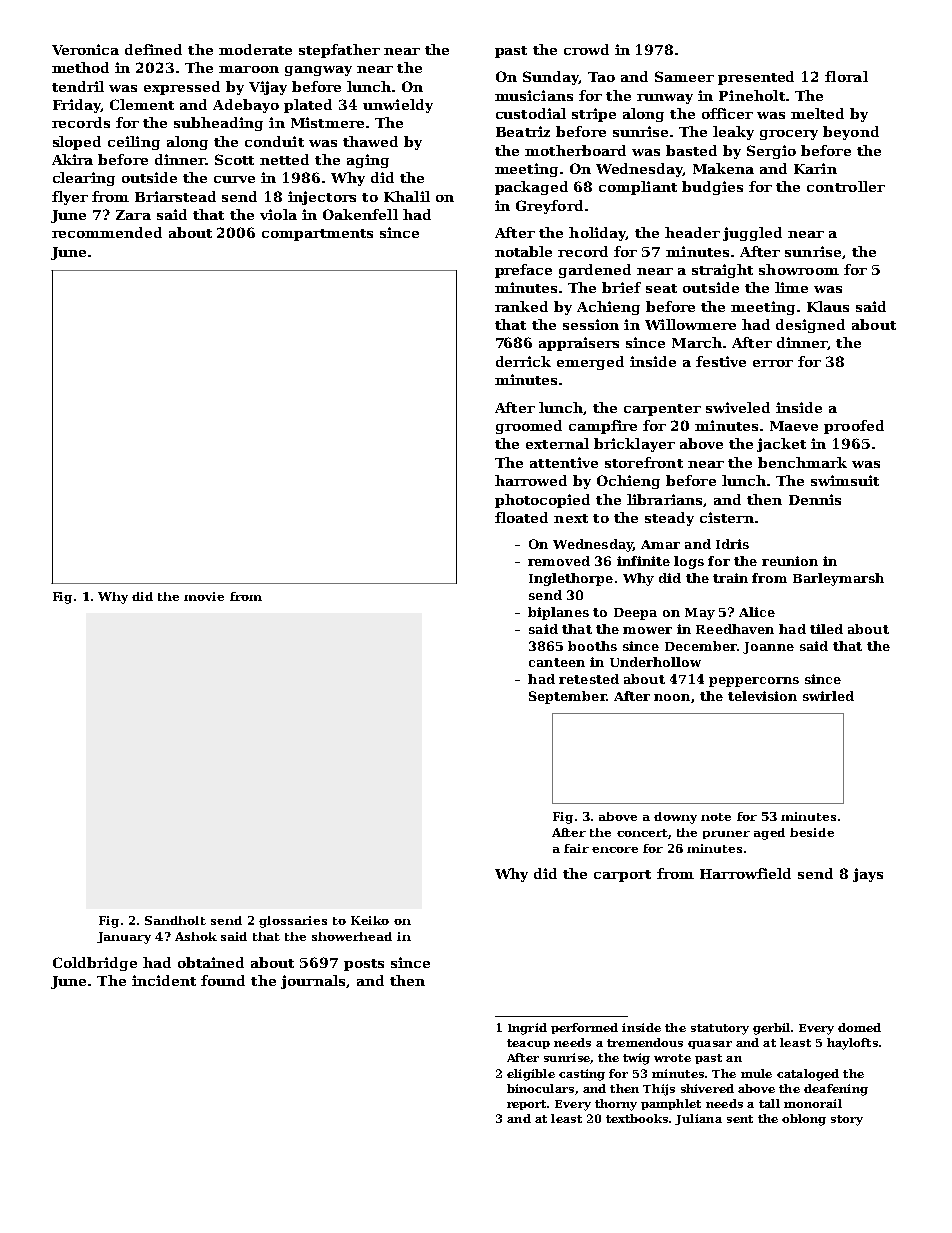 The image size is (952, 1233). Describe the element at coordinates (182, 88) in the image. I see `expressed` at that location.
